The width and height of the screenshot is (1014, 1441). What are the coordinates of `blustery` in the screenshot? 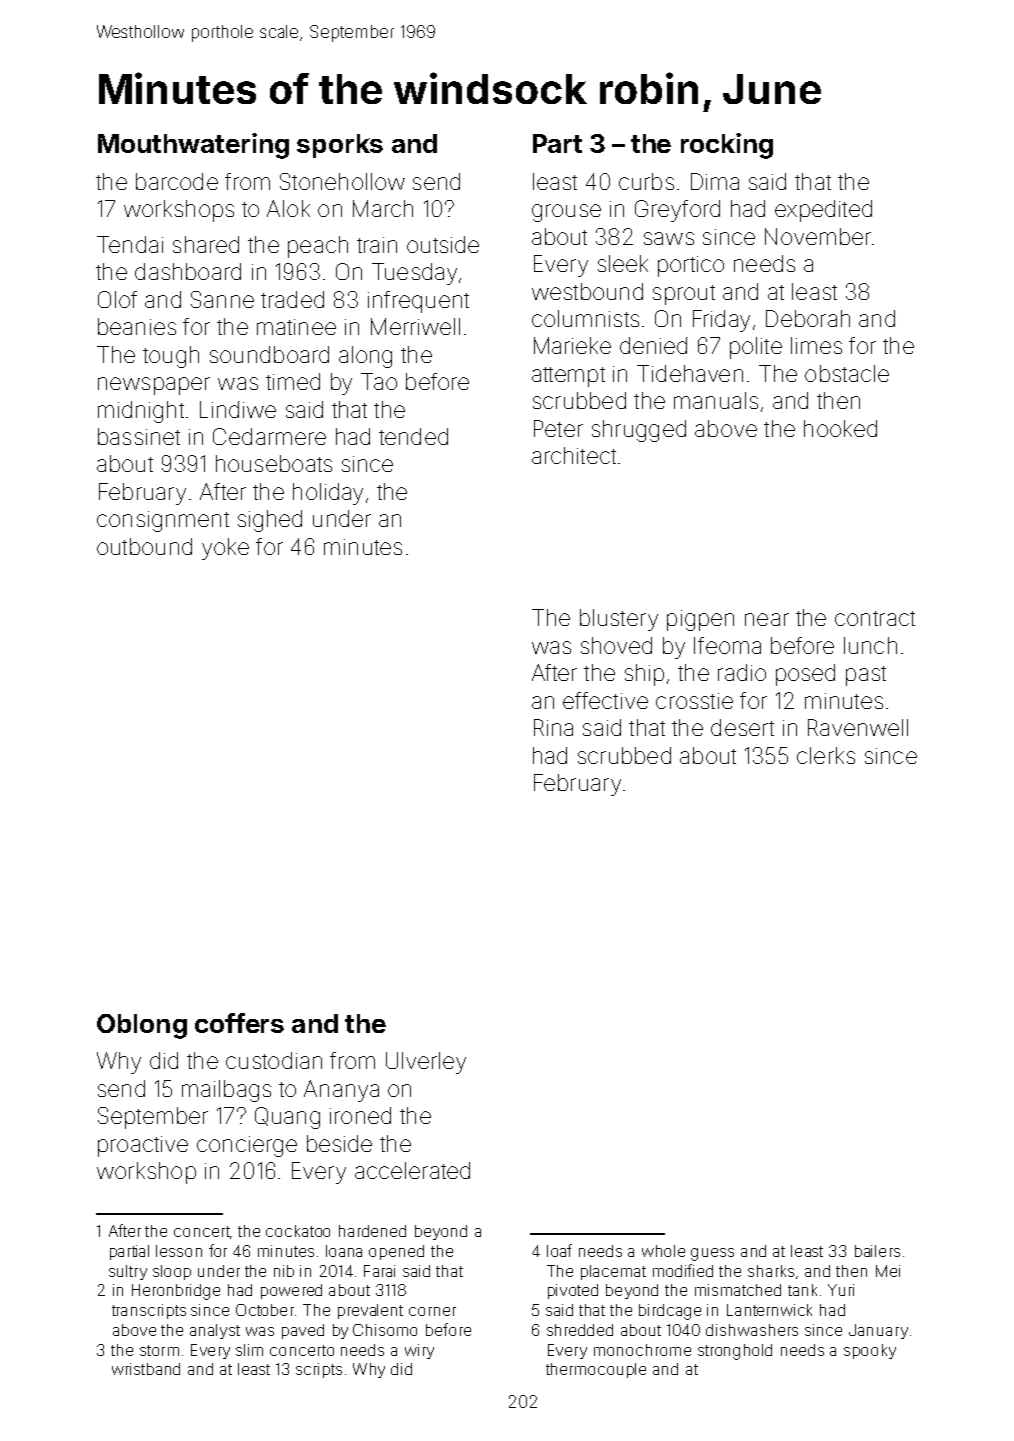 It's located at (619, 620).
